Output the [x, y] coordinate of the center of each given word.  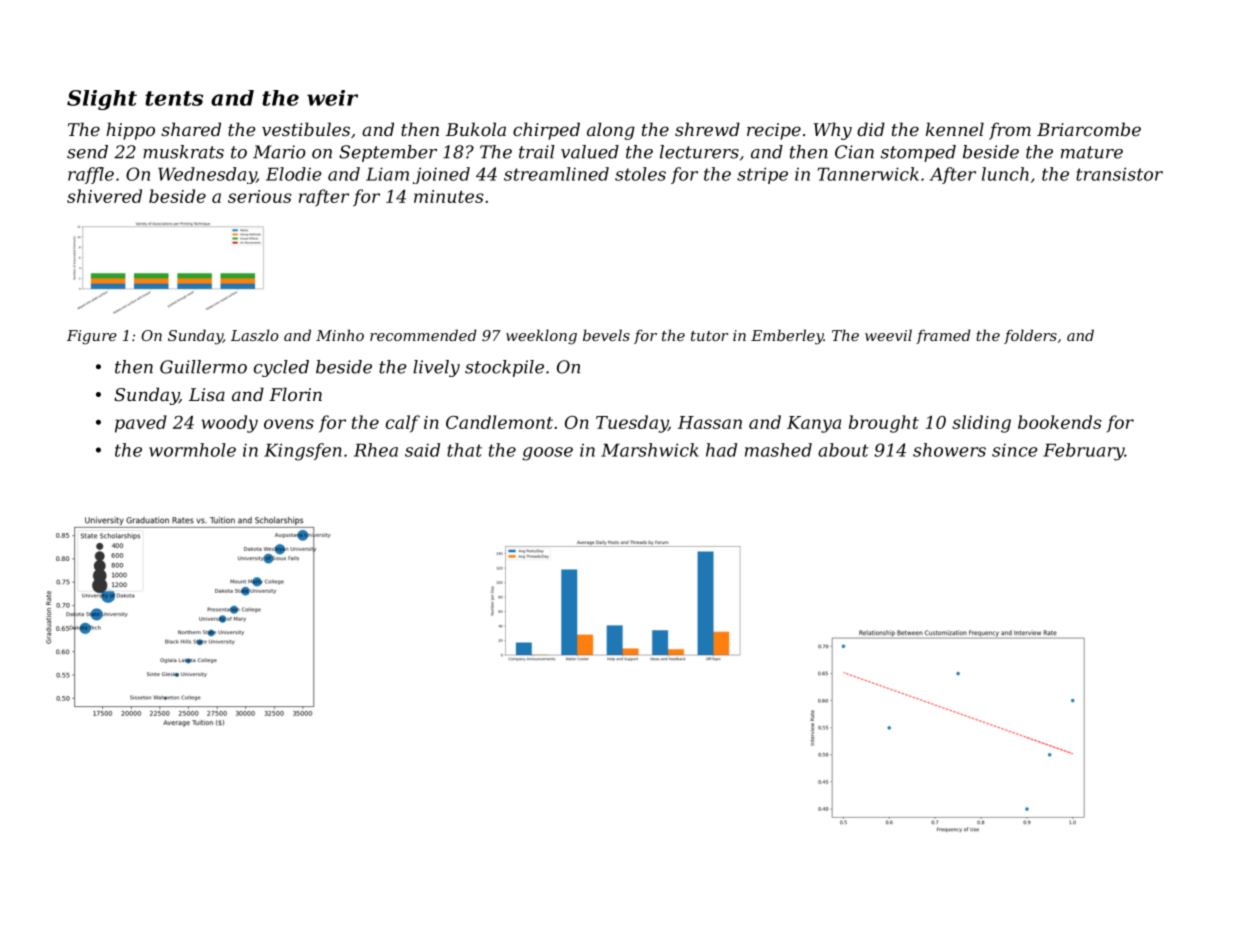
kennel [955, 129]
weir [332, 98]
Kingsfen [302, 452]
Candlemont [499, 422]
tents [174, 98]
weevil [888, 335]
